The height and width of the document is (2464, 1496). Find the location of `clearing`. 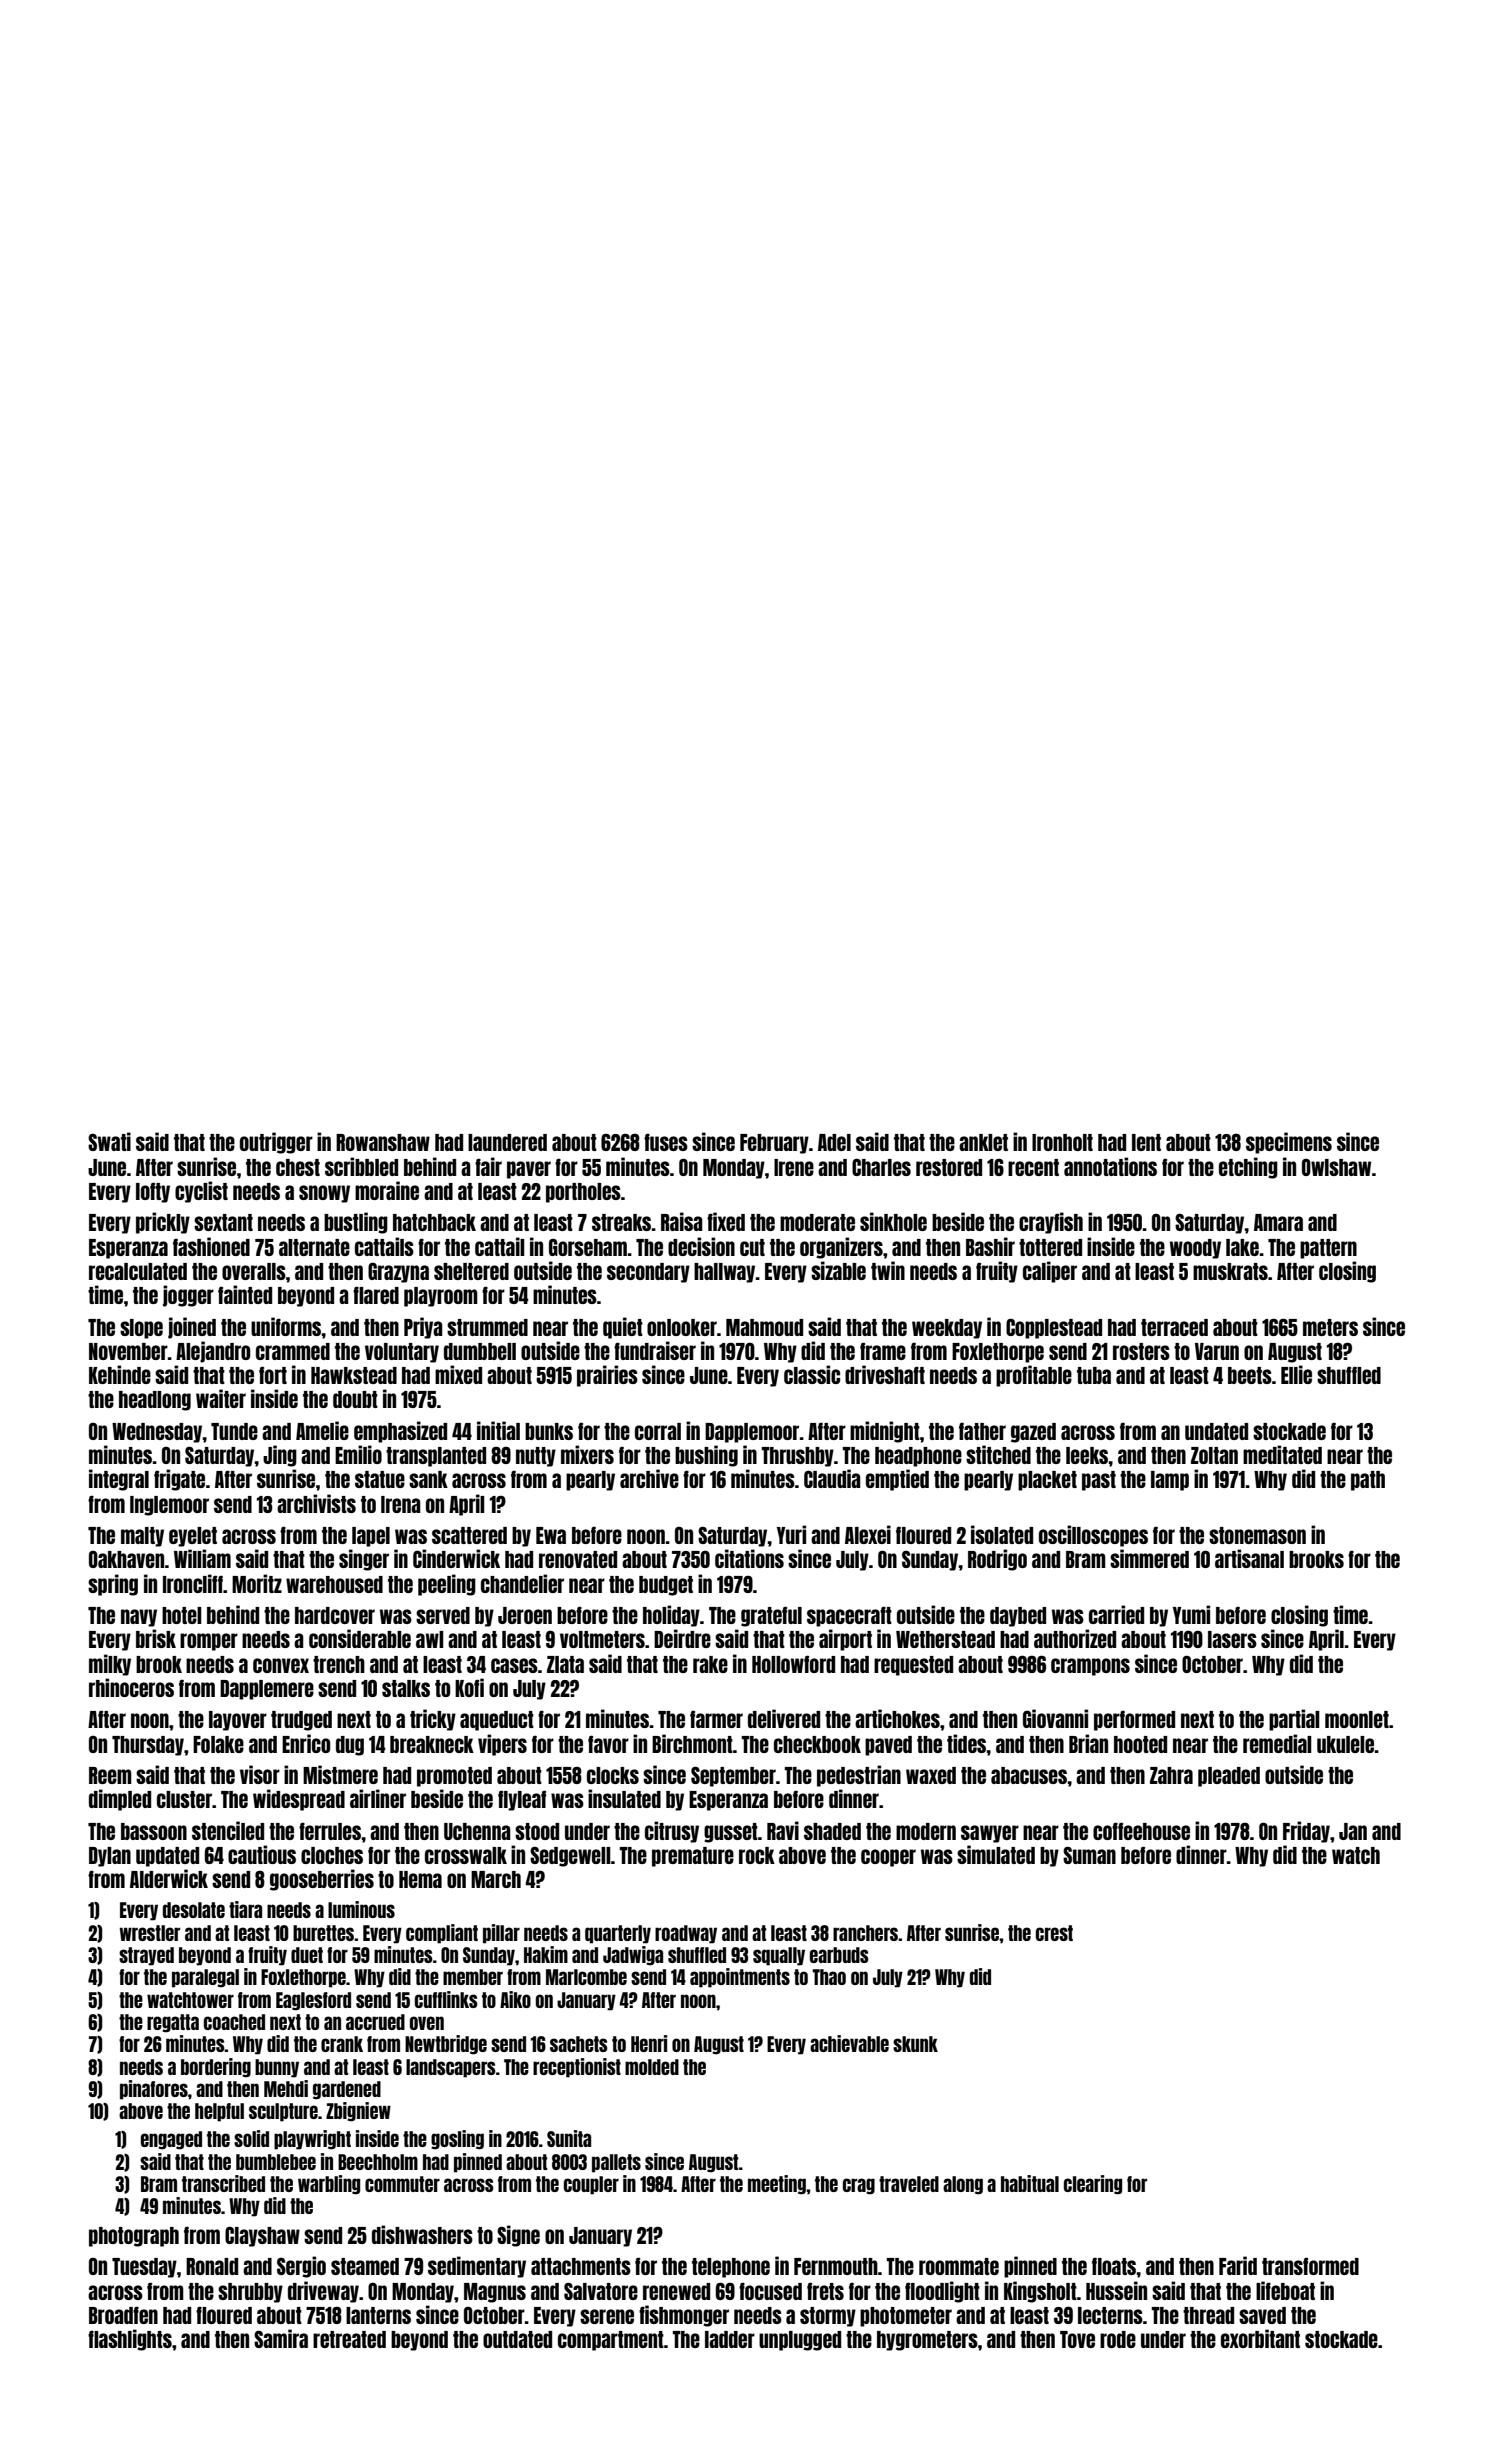

clearing is located at coordinates (1093, 2185).
